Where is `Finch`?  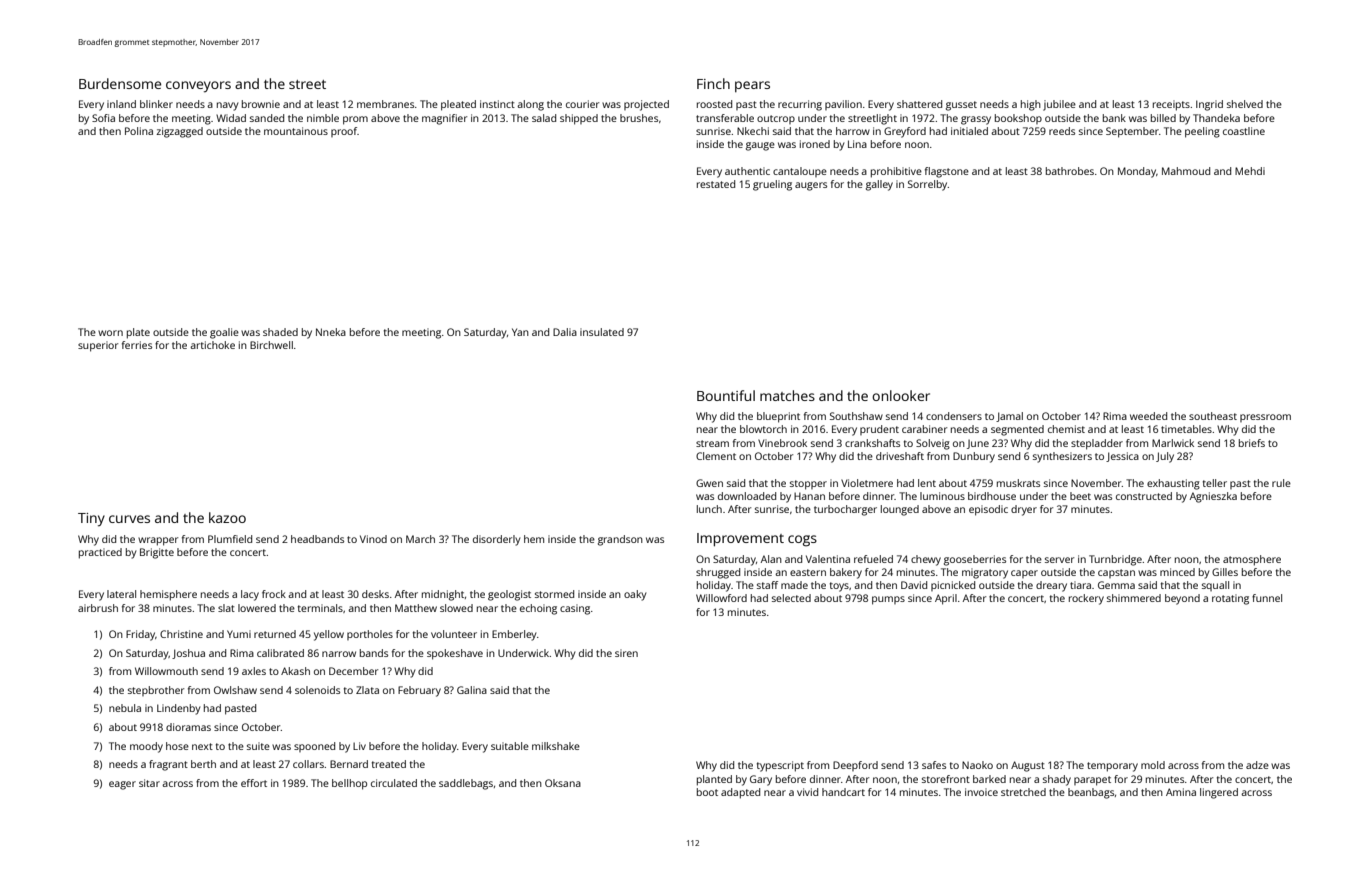
Finch is located at coordinates (713, 83).
